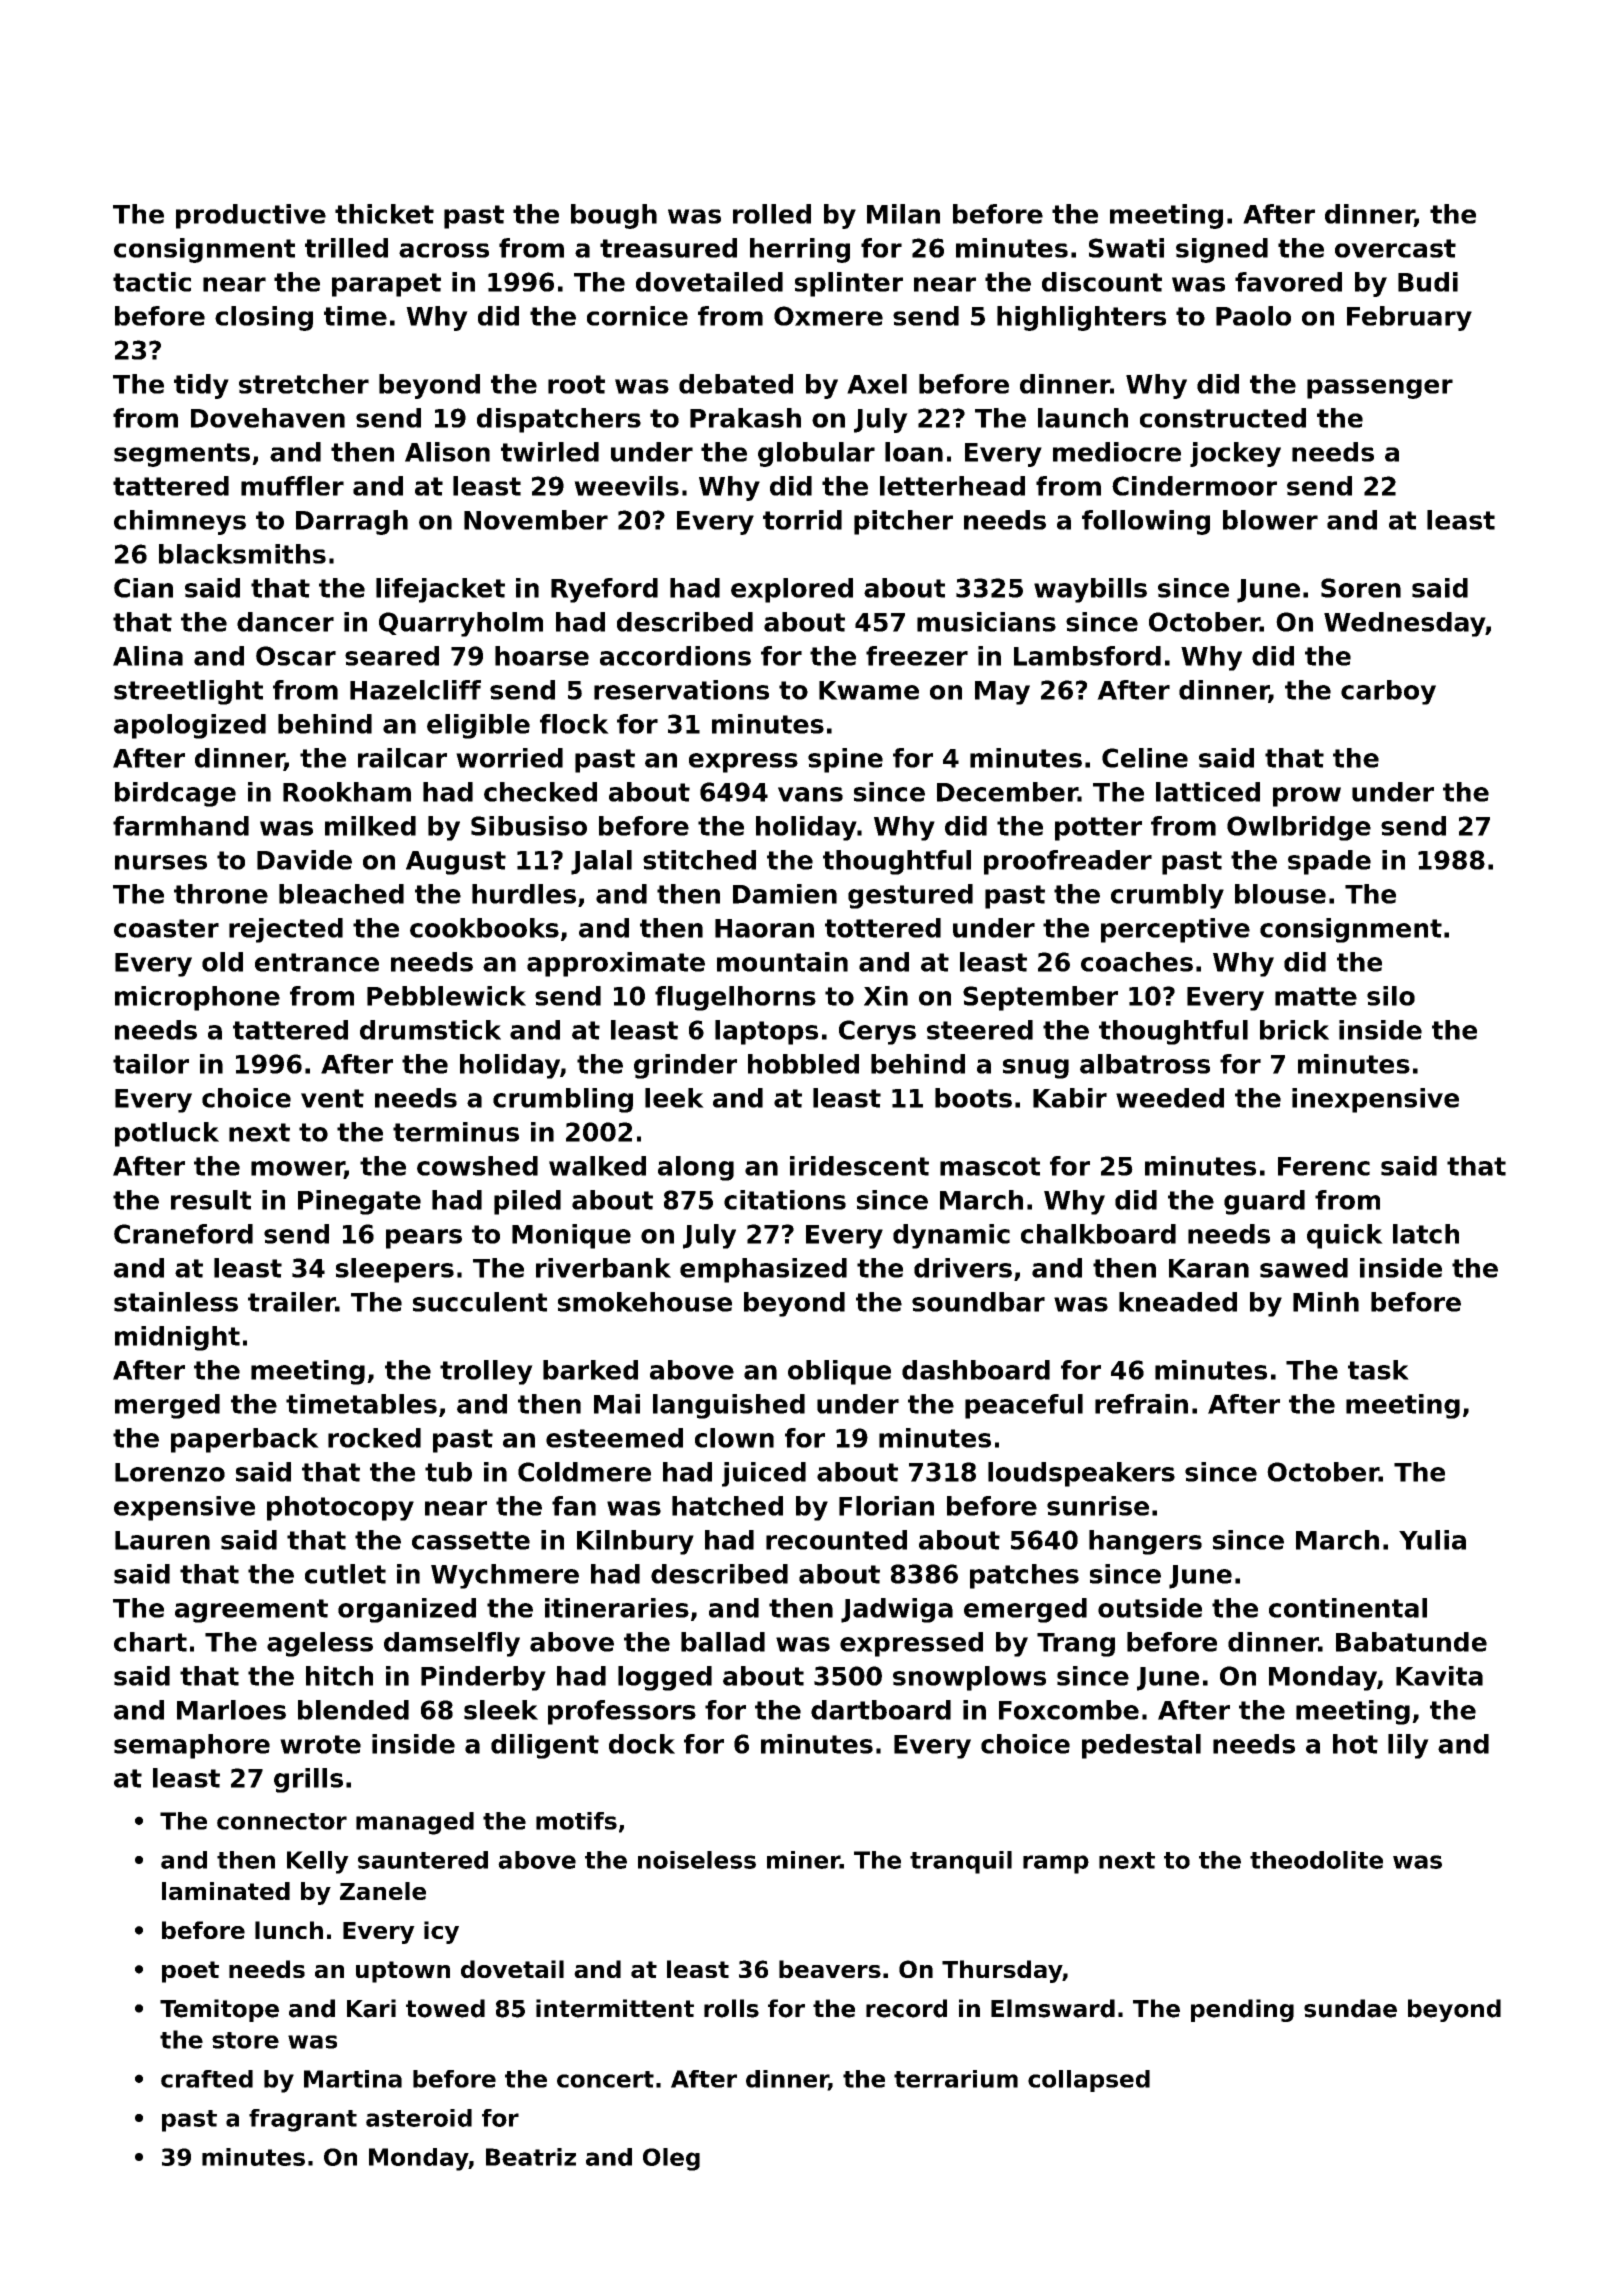 This image has width=1620, height=2292. What do you see at coordinates (1222, 250) in the image?
I see `signed` at bounding box center [1222, 250].
